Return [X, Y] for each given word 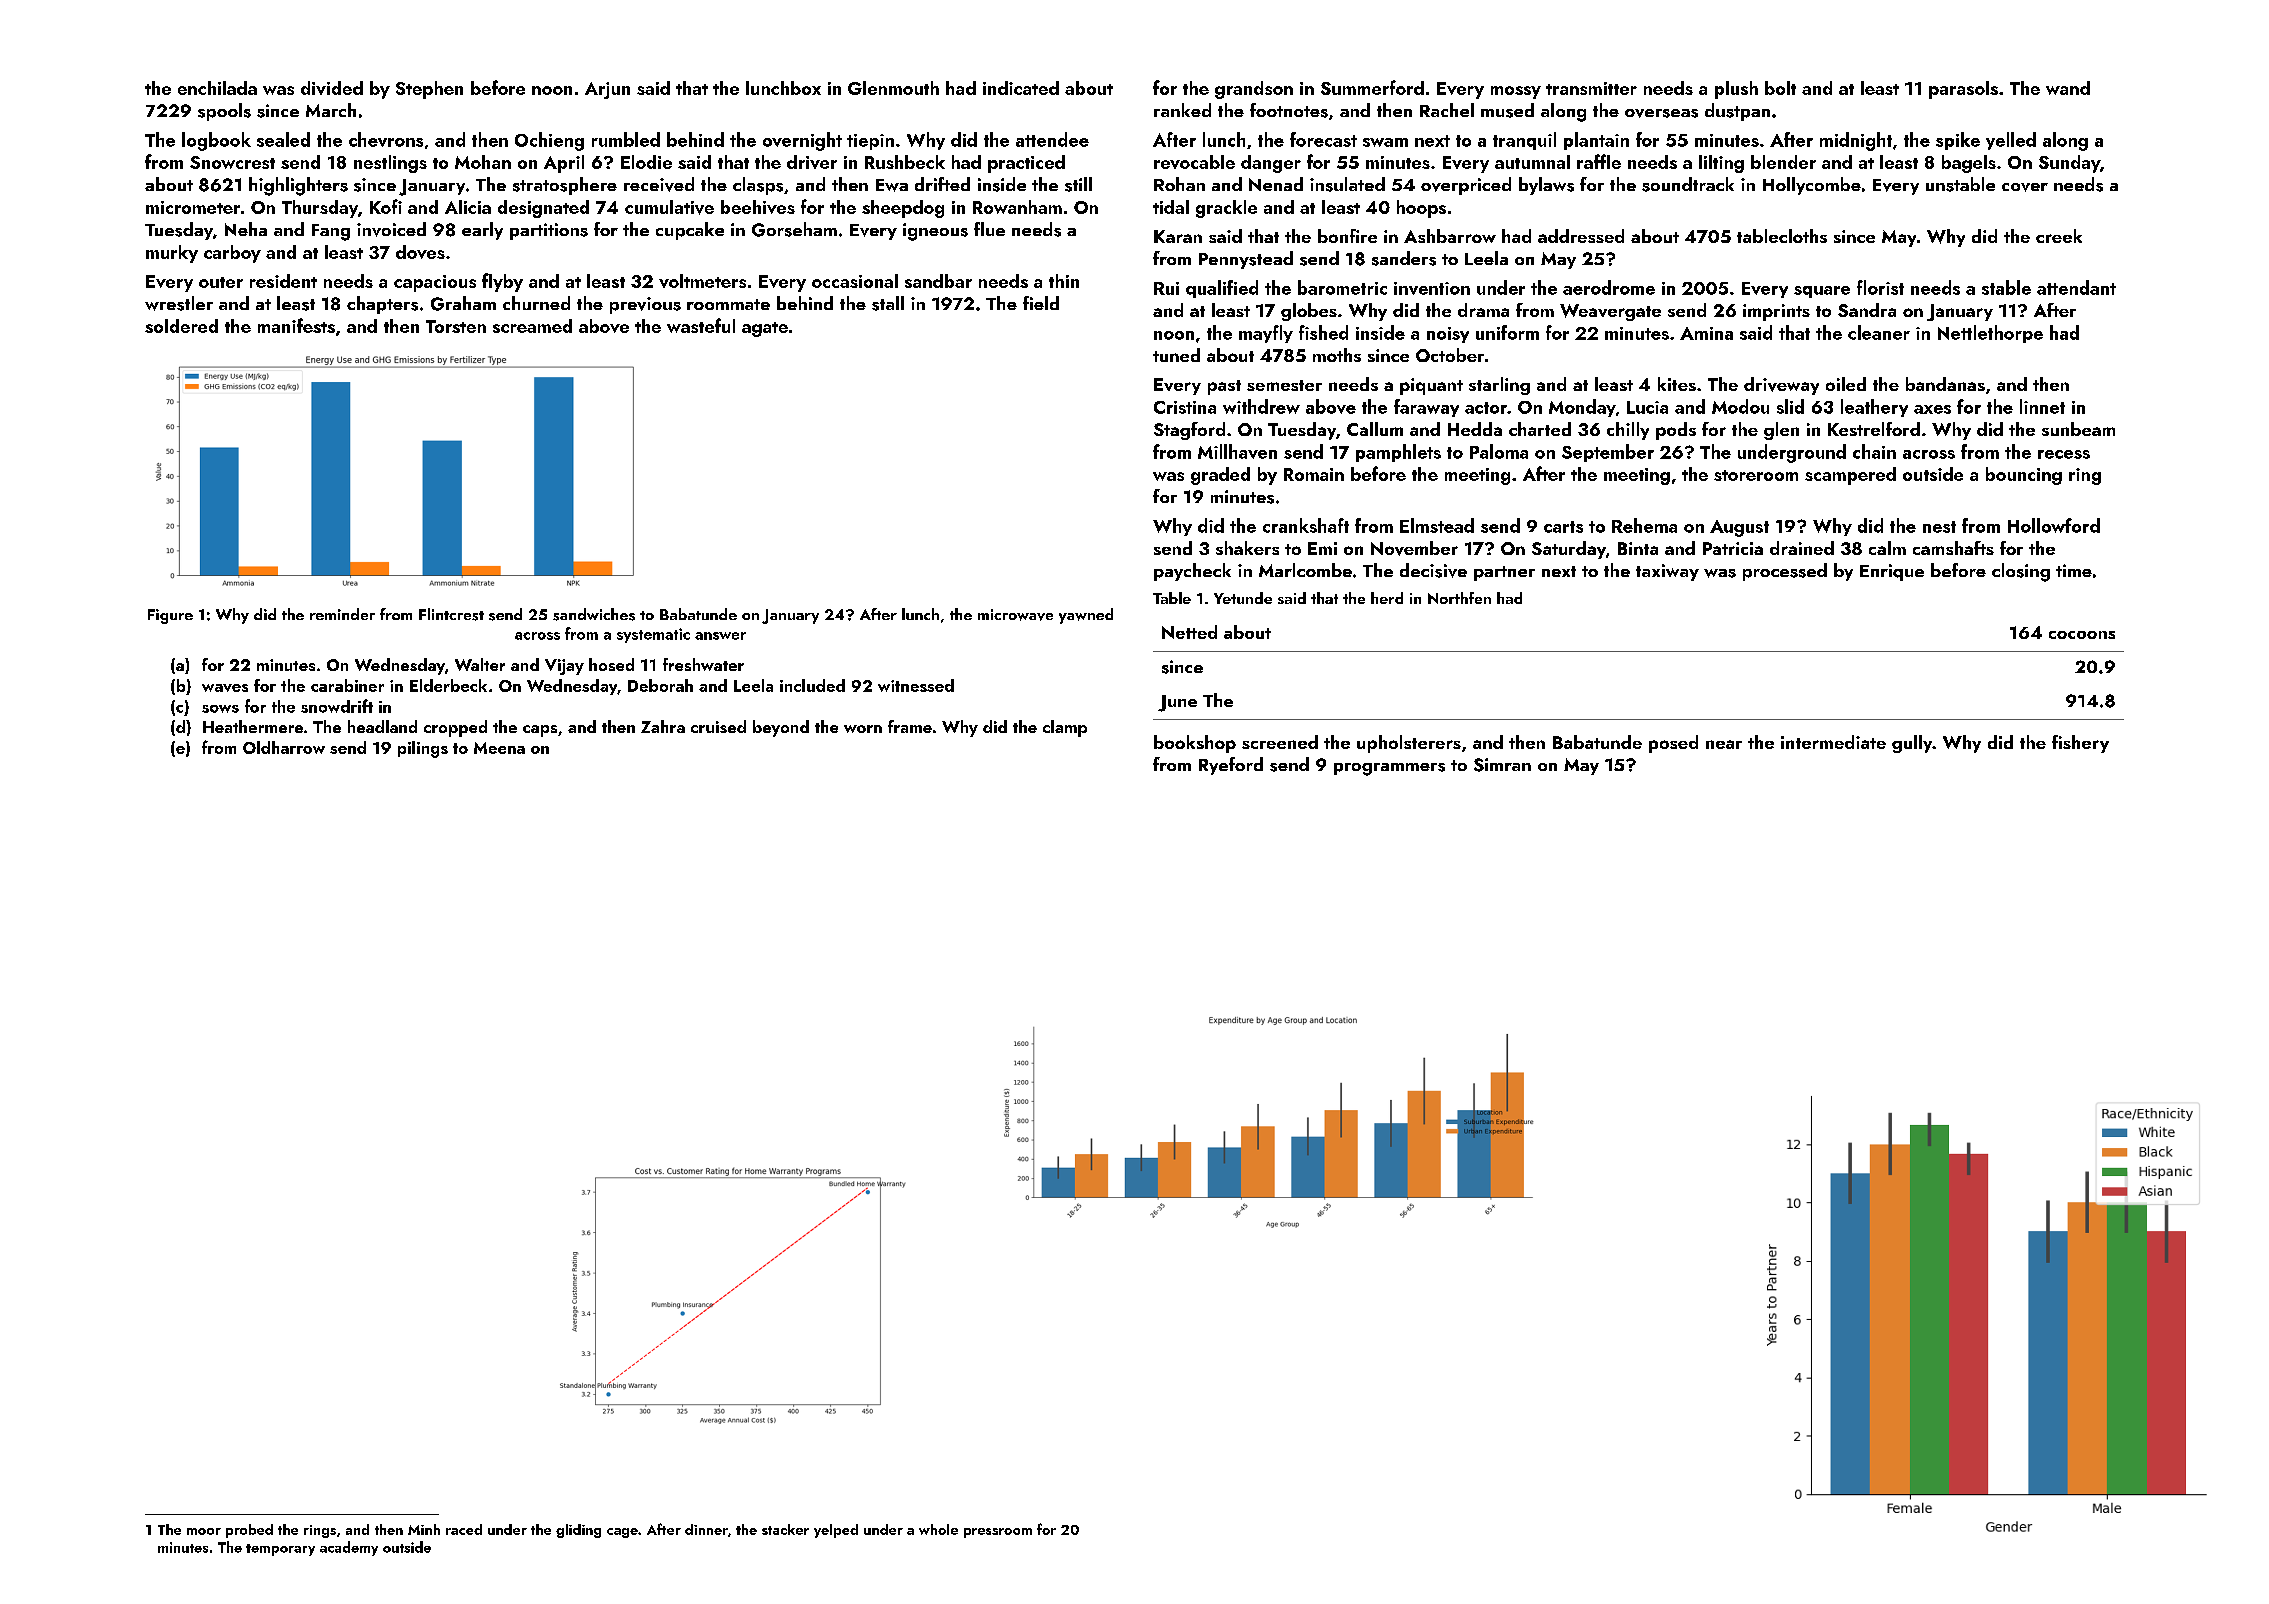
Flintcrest [451, 614]
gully [1912, 744]
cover [2025, 187]
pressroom [998, 1533]
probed [249, 1531]
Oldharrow [284, 747]
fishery [2080, 744]
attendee [1052, 139]
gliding [578, 1531]
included [812, 685]
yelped [836, 1531]
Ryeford [1231, 766]
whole [938, 1529]
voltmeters [702, 281]
